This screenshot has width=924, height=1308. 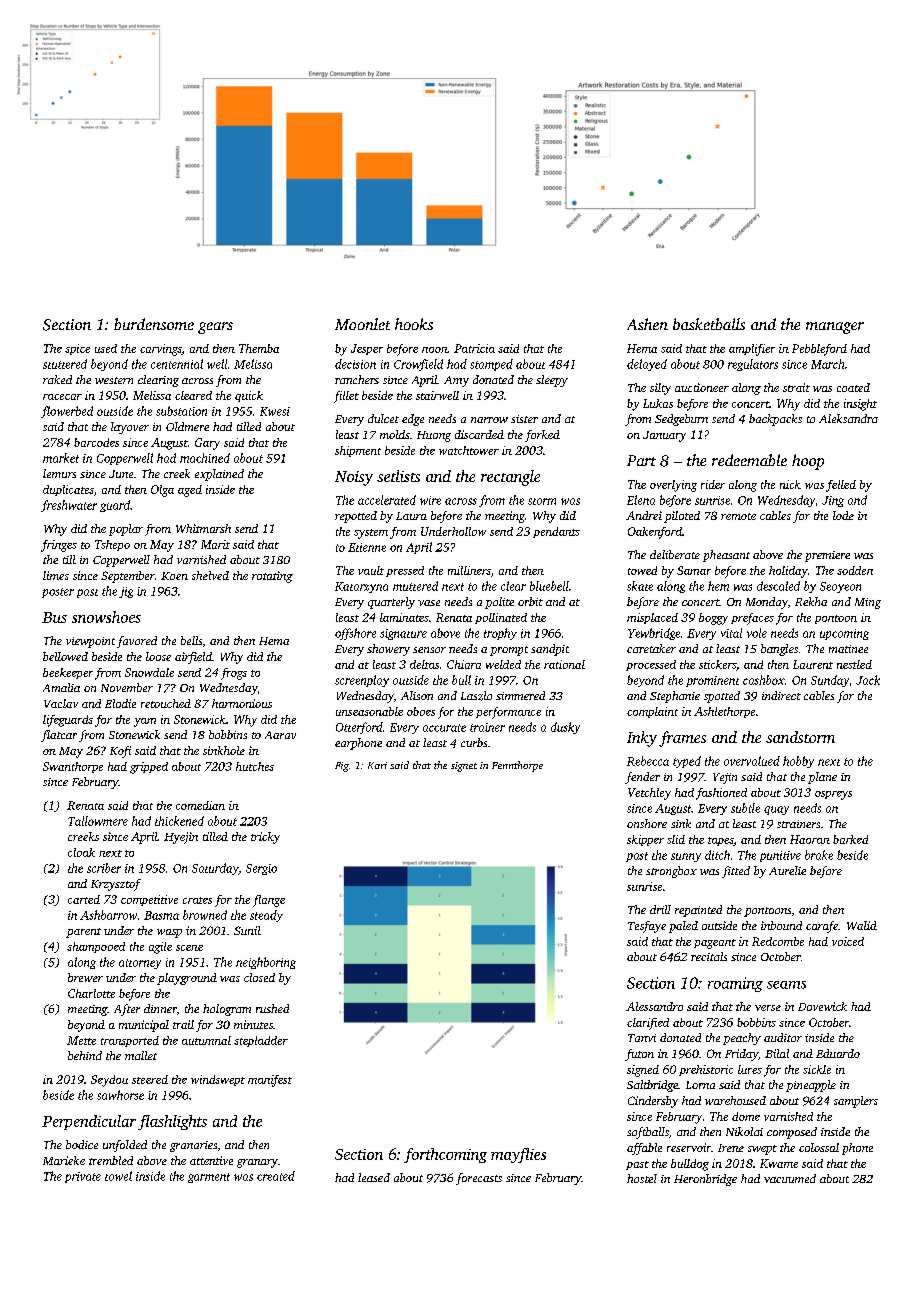 I want to click on Jack, so click(x=868, y=680).
